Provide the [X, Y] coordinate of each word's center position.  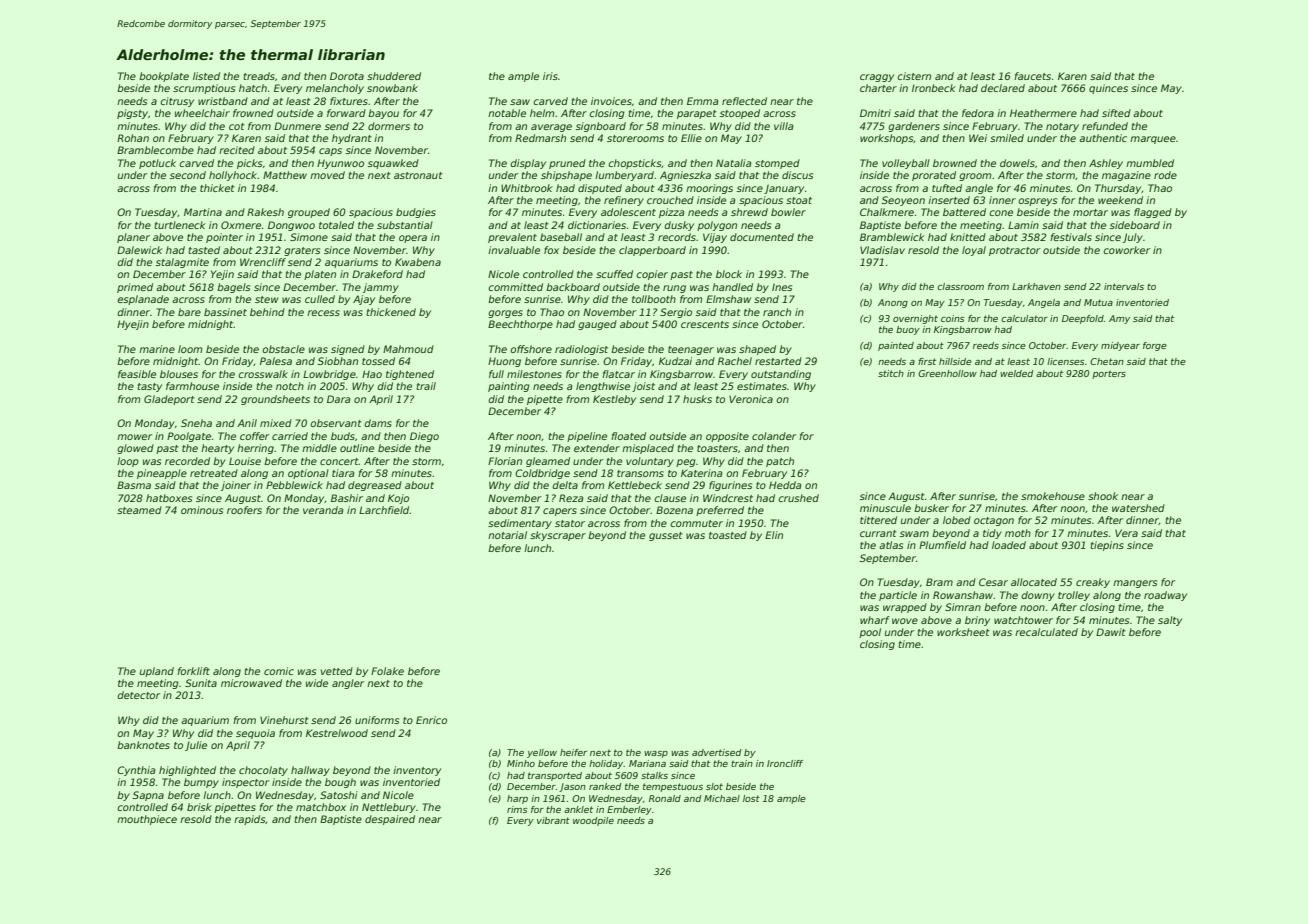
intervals [1124, 286]
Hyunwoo [340, 164]
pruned [567, 164]
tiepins [1107, 546]
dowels [1017, 163]
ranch [777, 312]
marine [157, 349]
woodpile [593, 821]
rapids [250, 820]
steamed [139, 510]
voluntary [650, 462]
